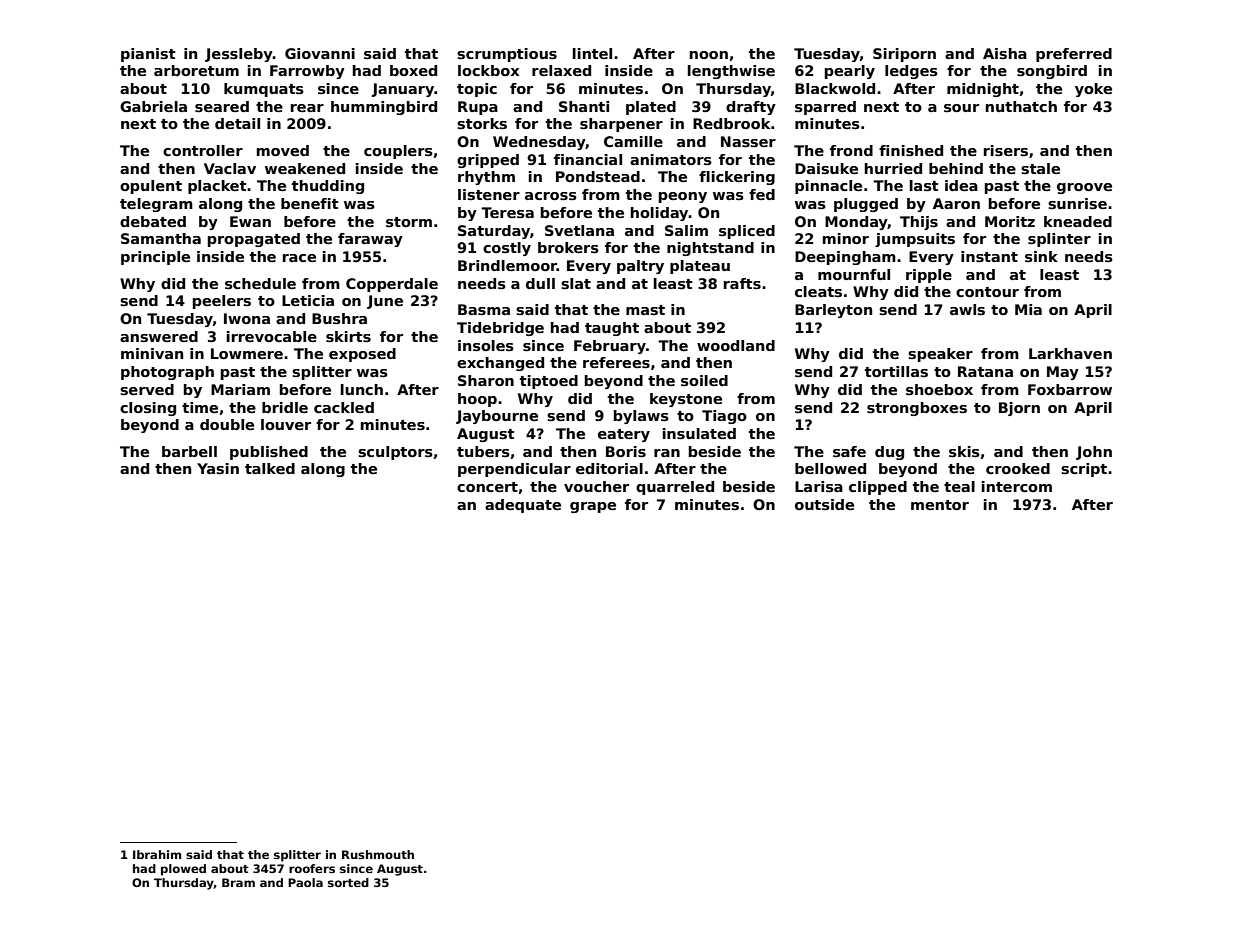  What do you see at coordinates (238, 882) in the screenshot?
I see `Bram` at bounding box center [238, 882].
